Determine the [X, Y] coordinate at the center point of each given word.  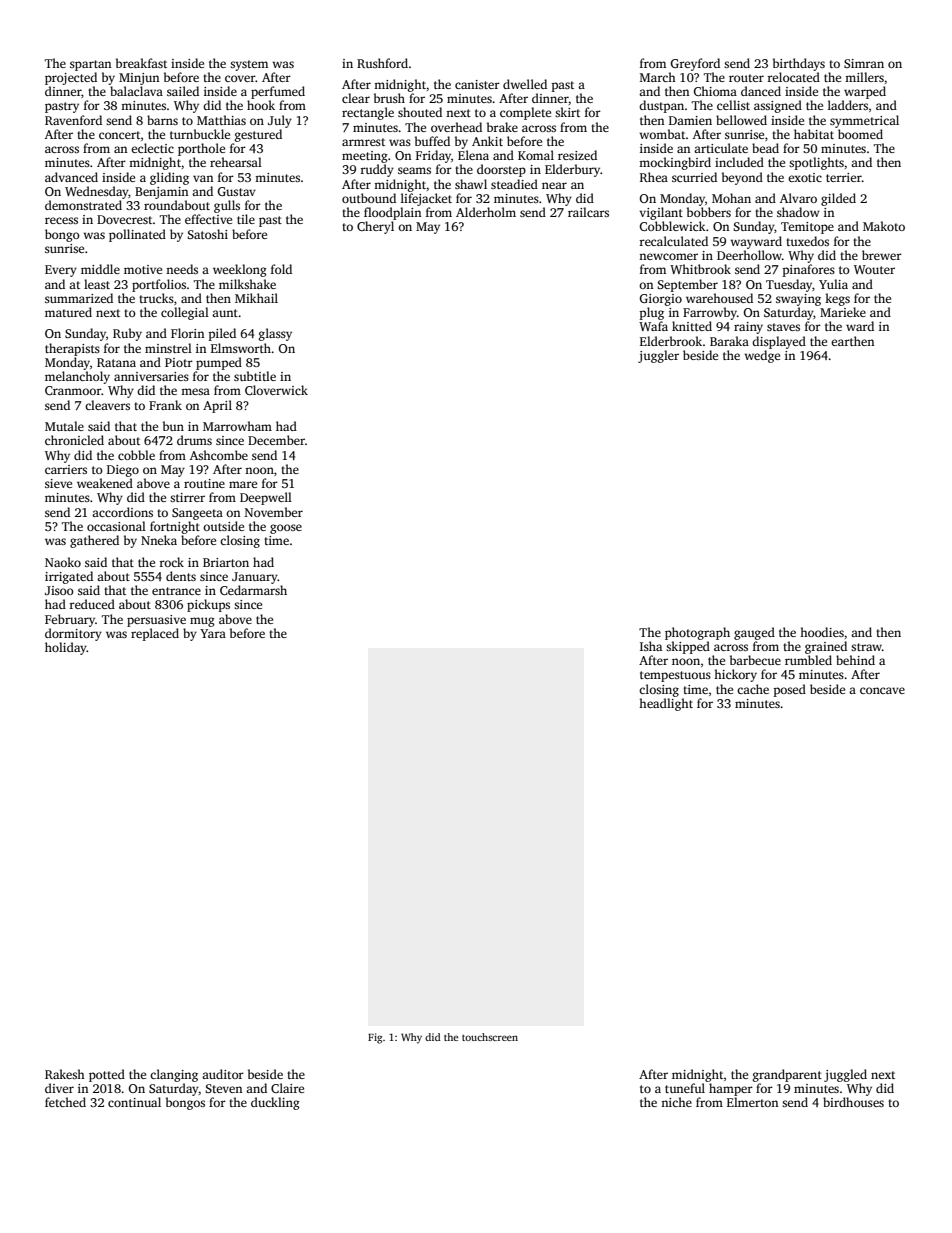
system [249, 65]
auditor [223, 1074]
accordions [122, 512]
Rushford [382, 63]
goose [286, 529]
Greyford [695, 64]
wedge [762, 356]
